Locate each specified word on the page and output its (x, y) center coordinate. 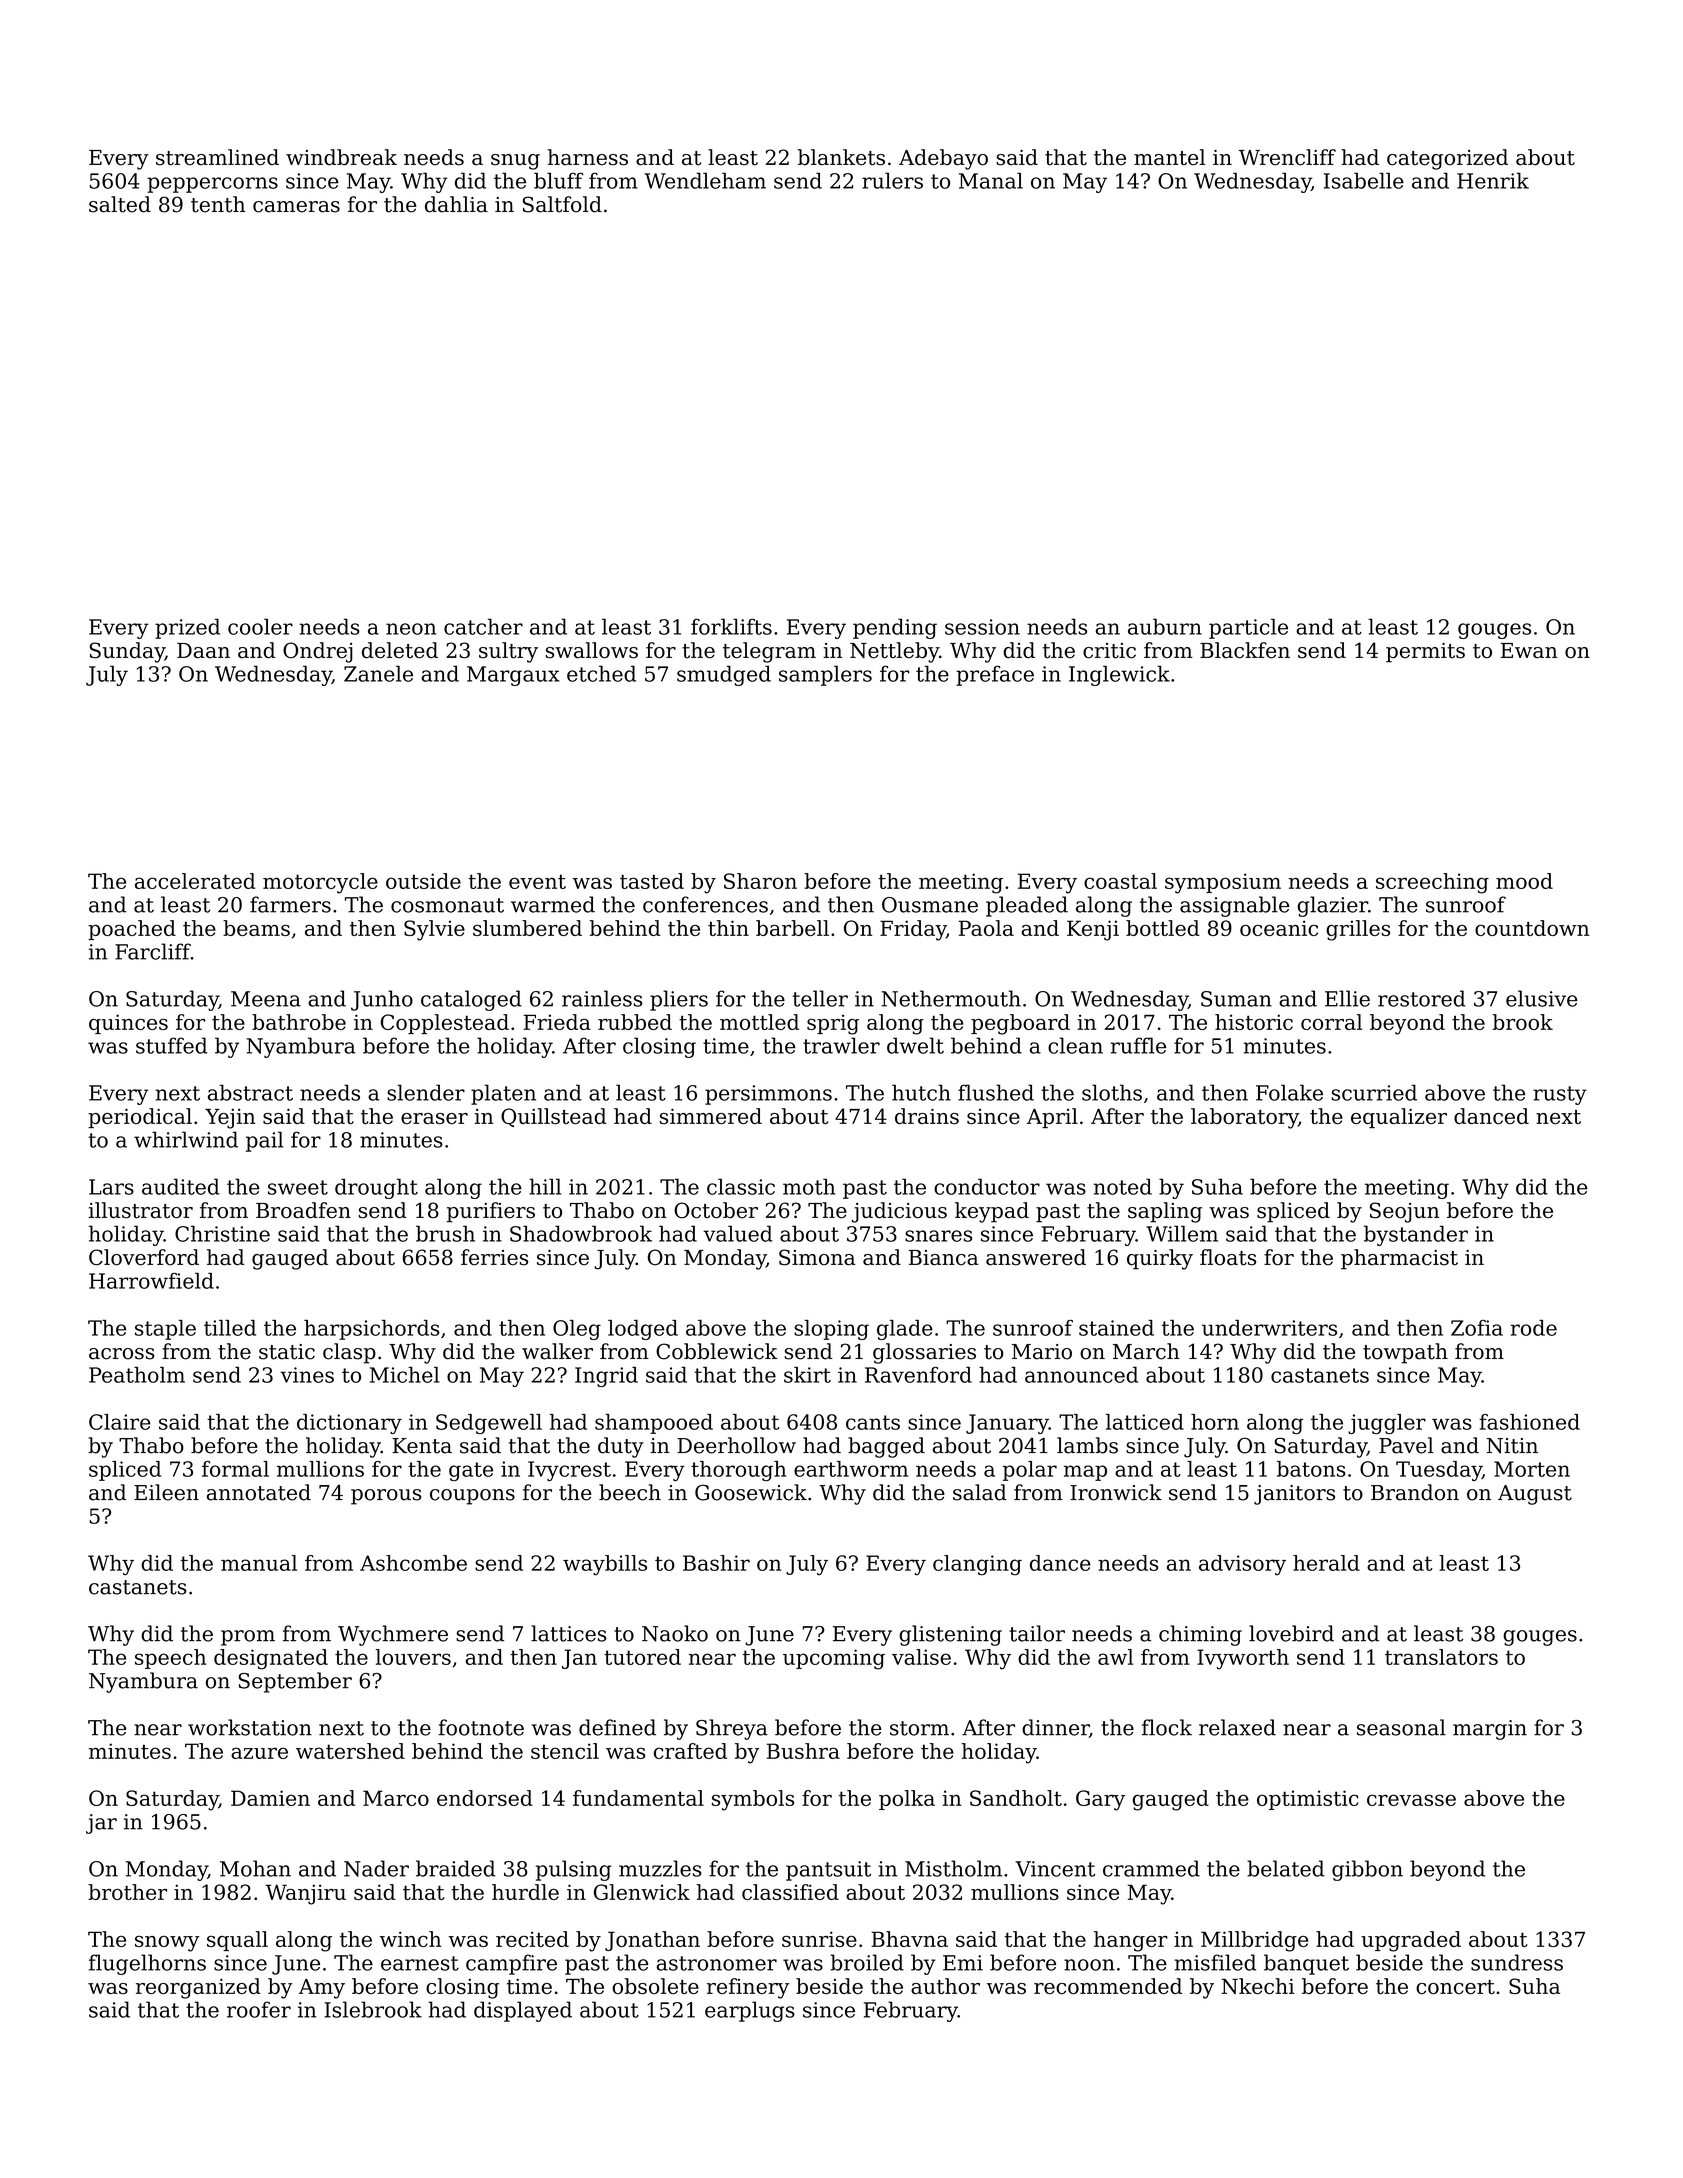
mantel (1169, 157)
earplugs (750, 2011)
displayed (523, 2011)
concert (1455, 1987)
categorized (1447, 159)
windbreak (341, 157)
